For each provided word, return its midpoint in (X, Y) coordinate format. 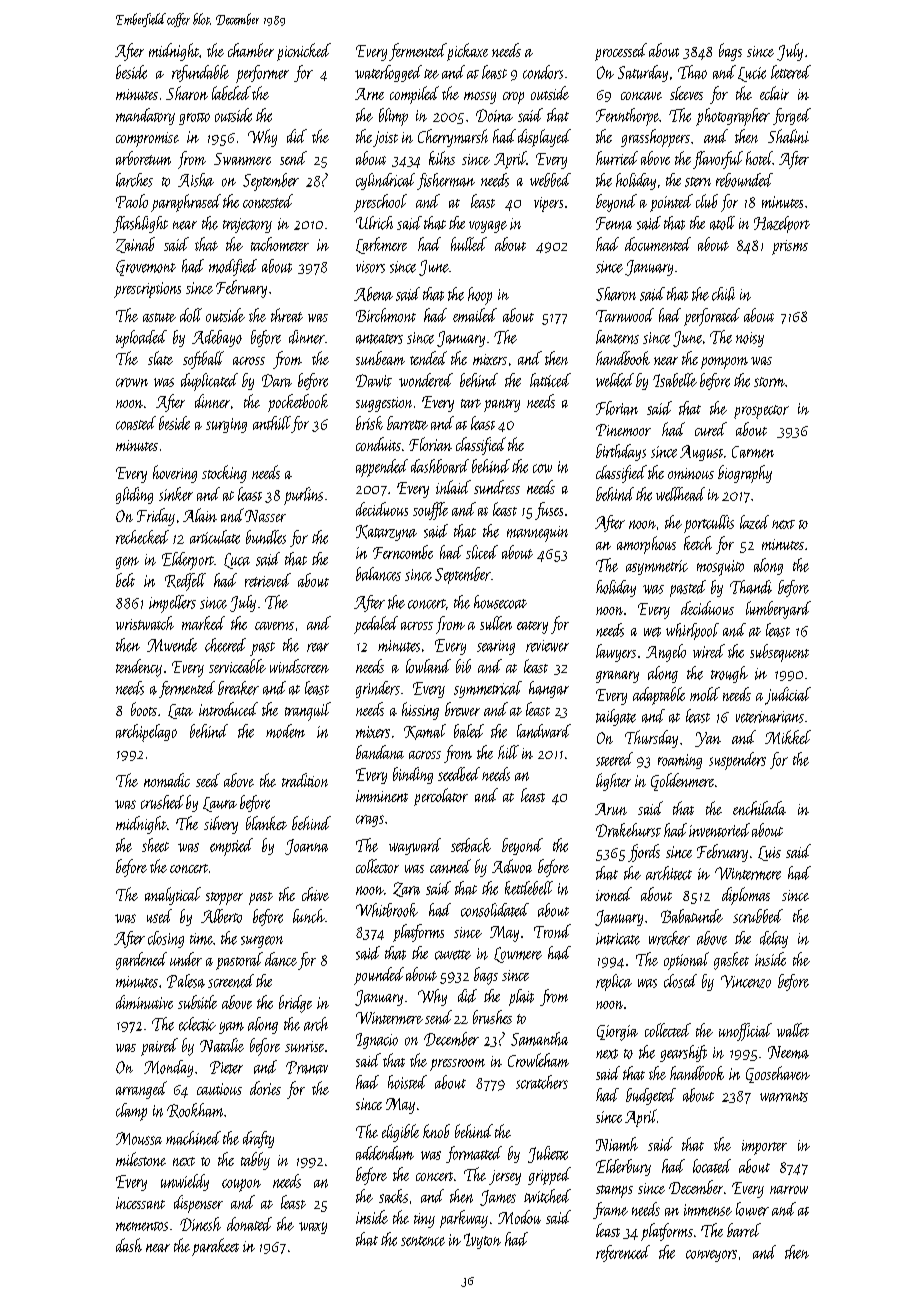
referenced (623, 1253)
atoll (722, 223)
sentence (423, 1241)
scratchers (542, 1082)
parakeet (215, 1247)
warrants (784, 1097)
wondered (426, 380)
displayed (544, 138)
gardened (141, 961)
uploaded (141, 339)
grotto (194, 119)
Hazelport (782, 224)
